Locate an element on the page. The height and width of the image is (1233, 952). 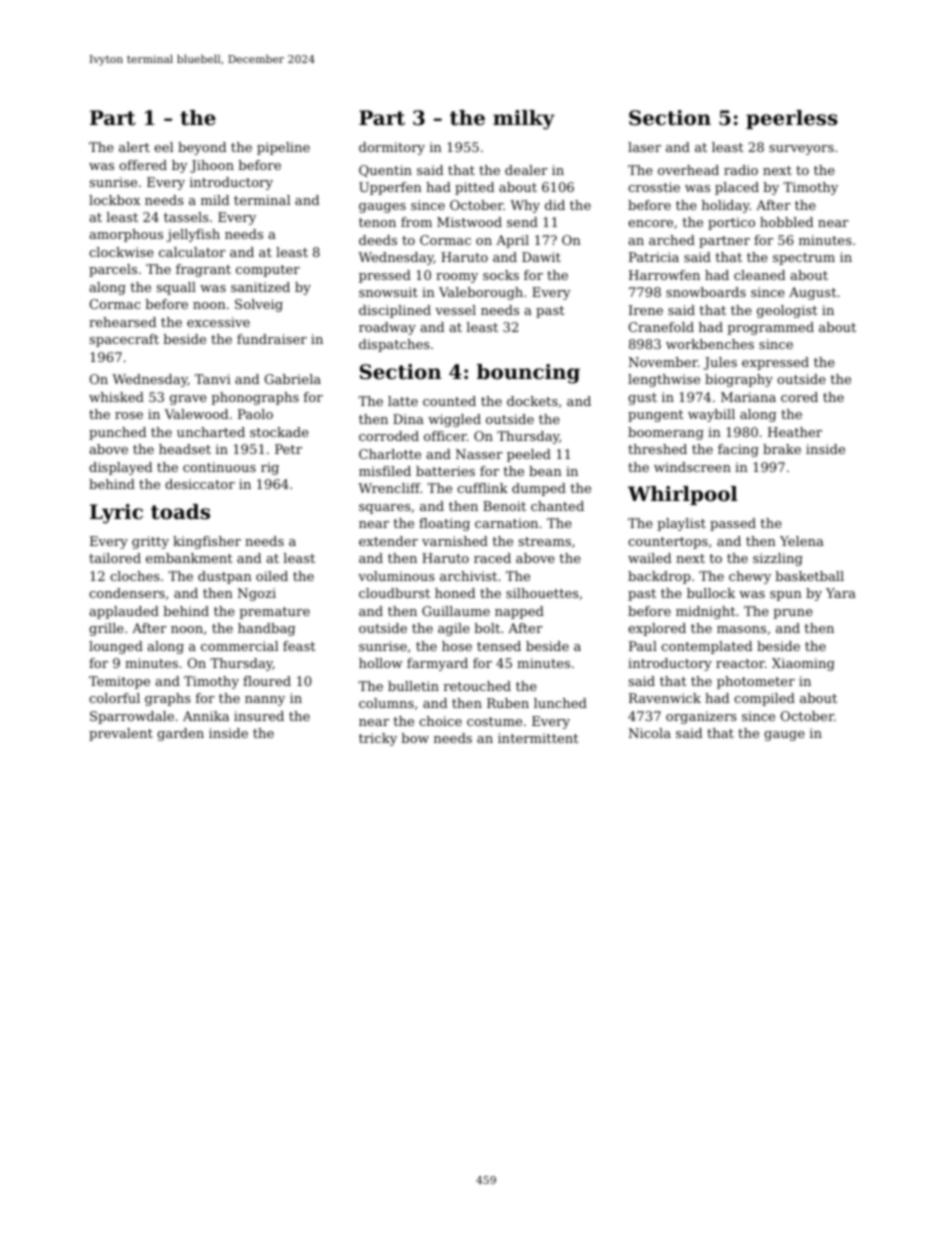
radio is located at coordinates (741, 170).
